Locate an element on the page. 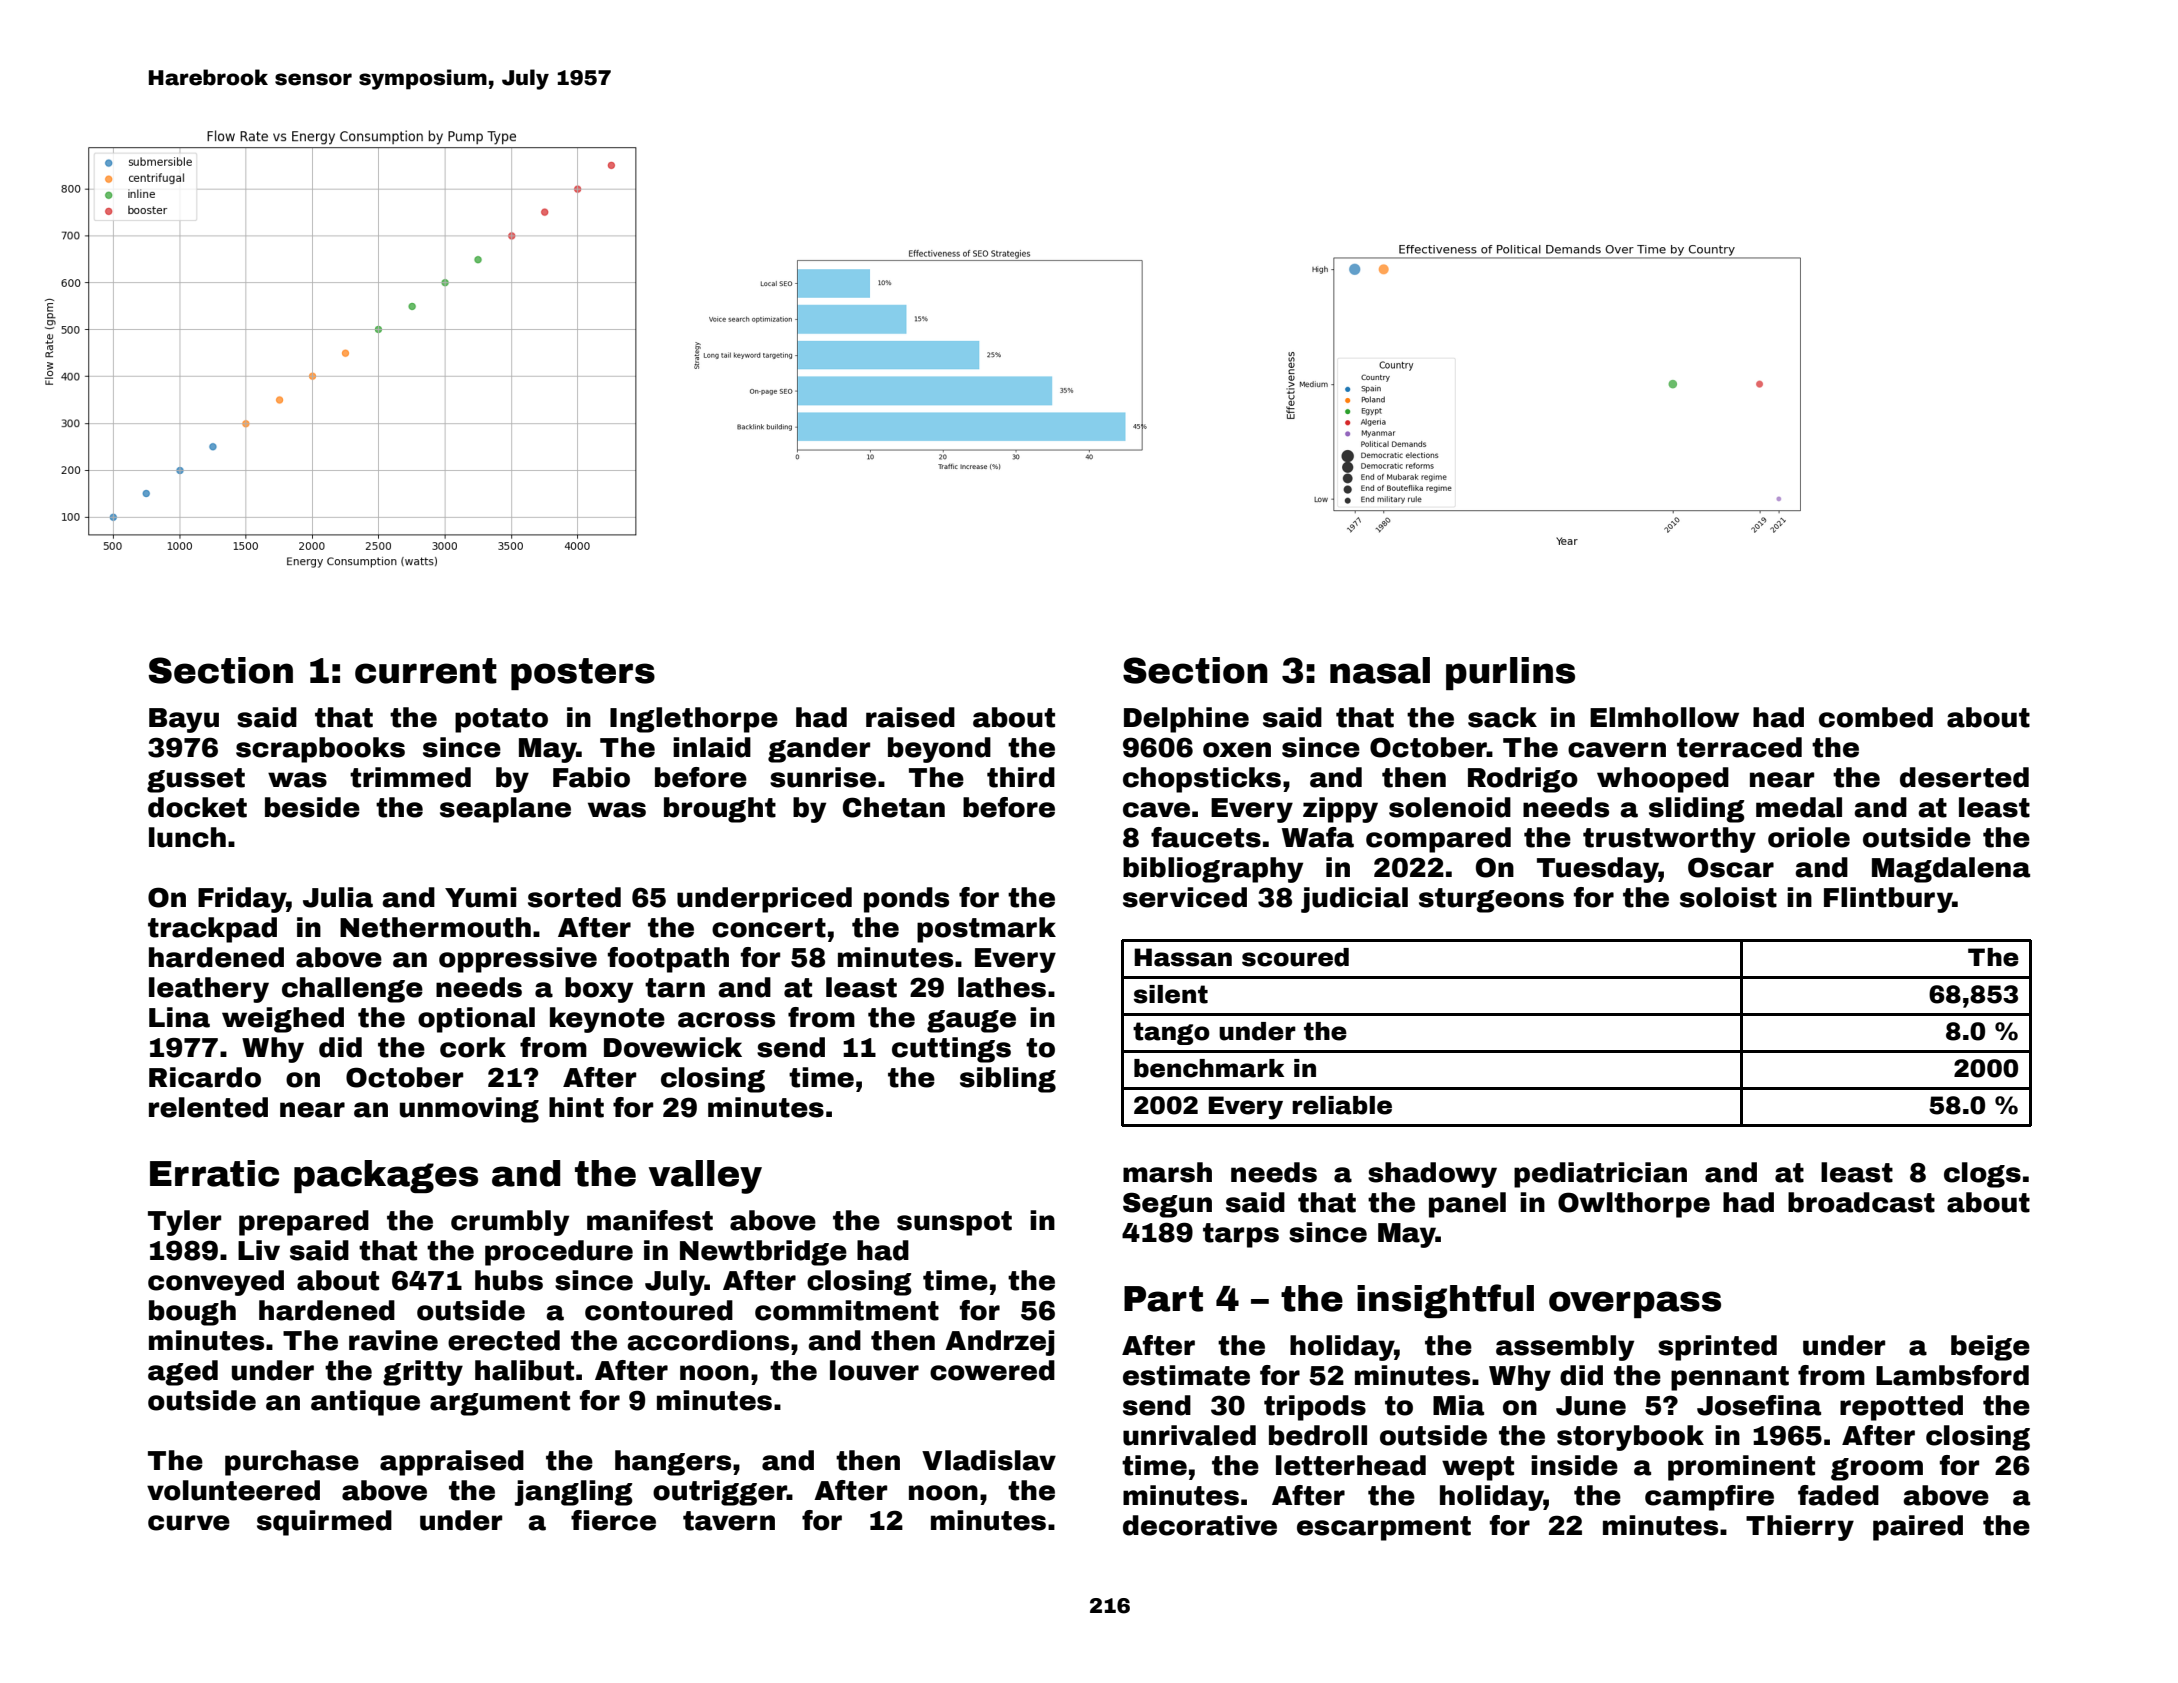 Image resolution: width=2178 pixels, height=1683 pixels. silent is located at coordinates (1171, 994).
